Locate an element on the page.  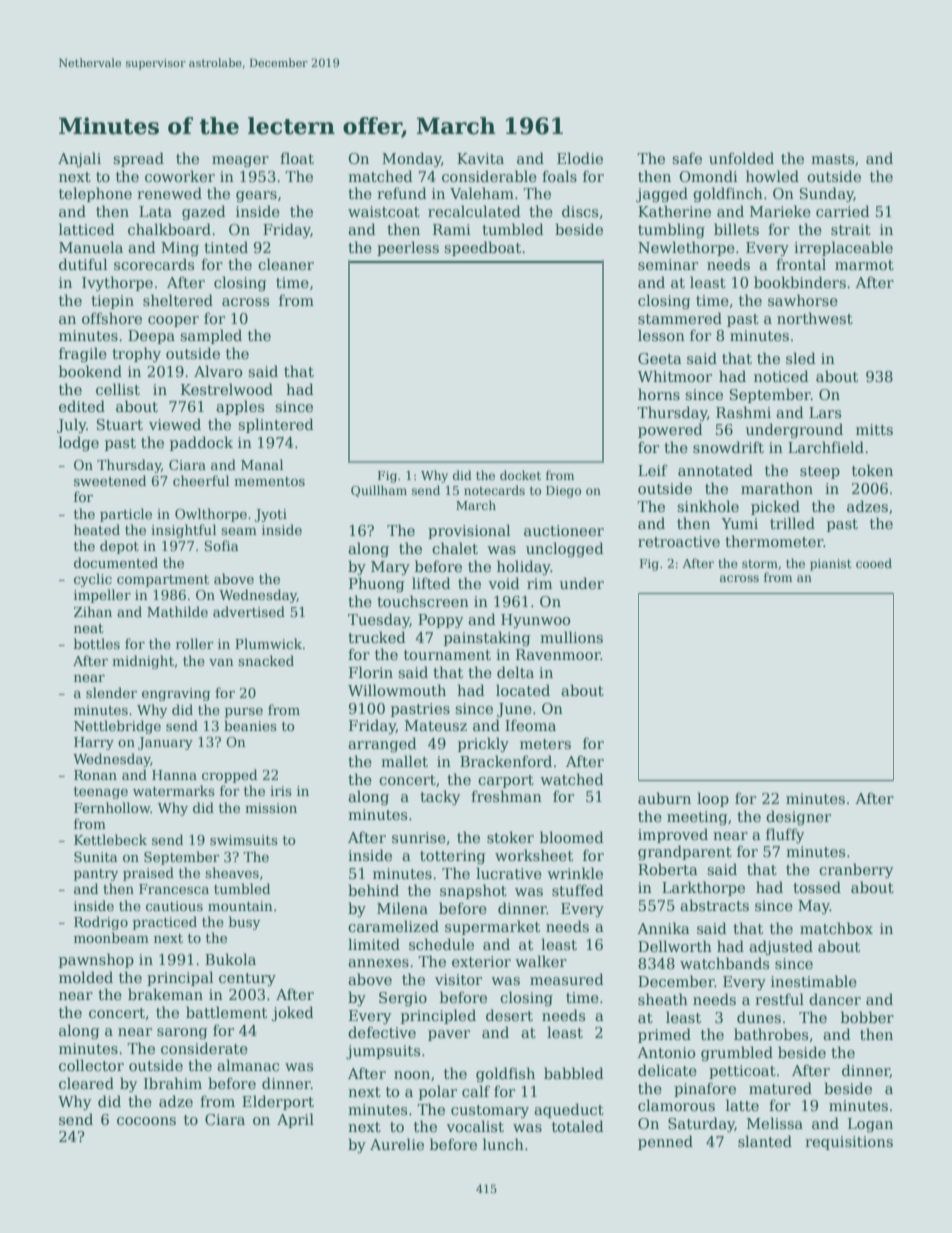
bobber is located at coordinates (867, 1017).
